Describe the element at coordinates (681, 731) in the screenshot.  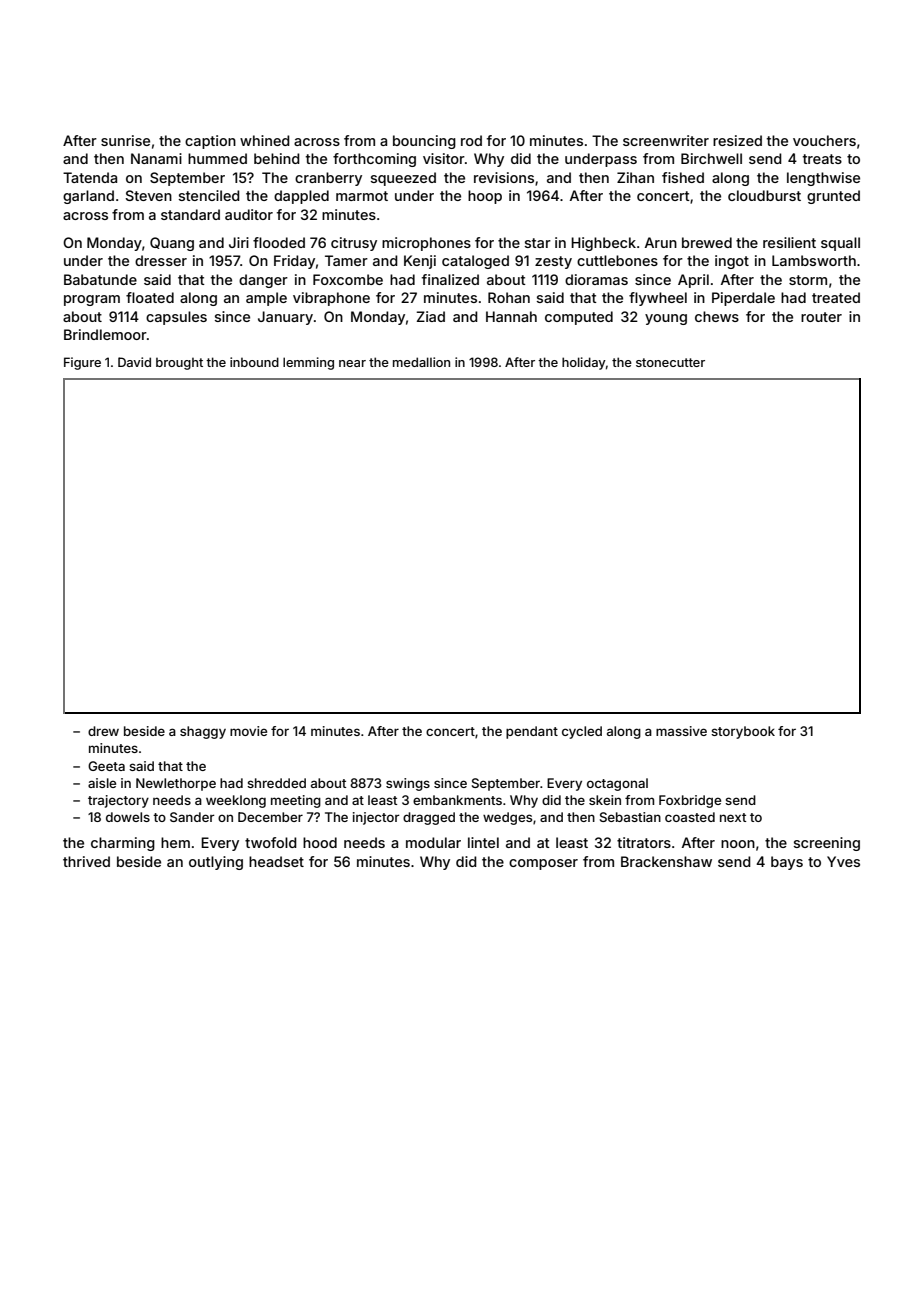
I see `massive` at that location.
